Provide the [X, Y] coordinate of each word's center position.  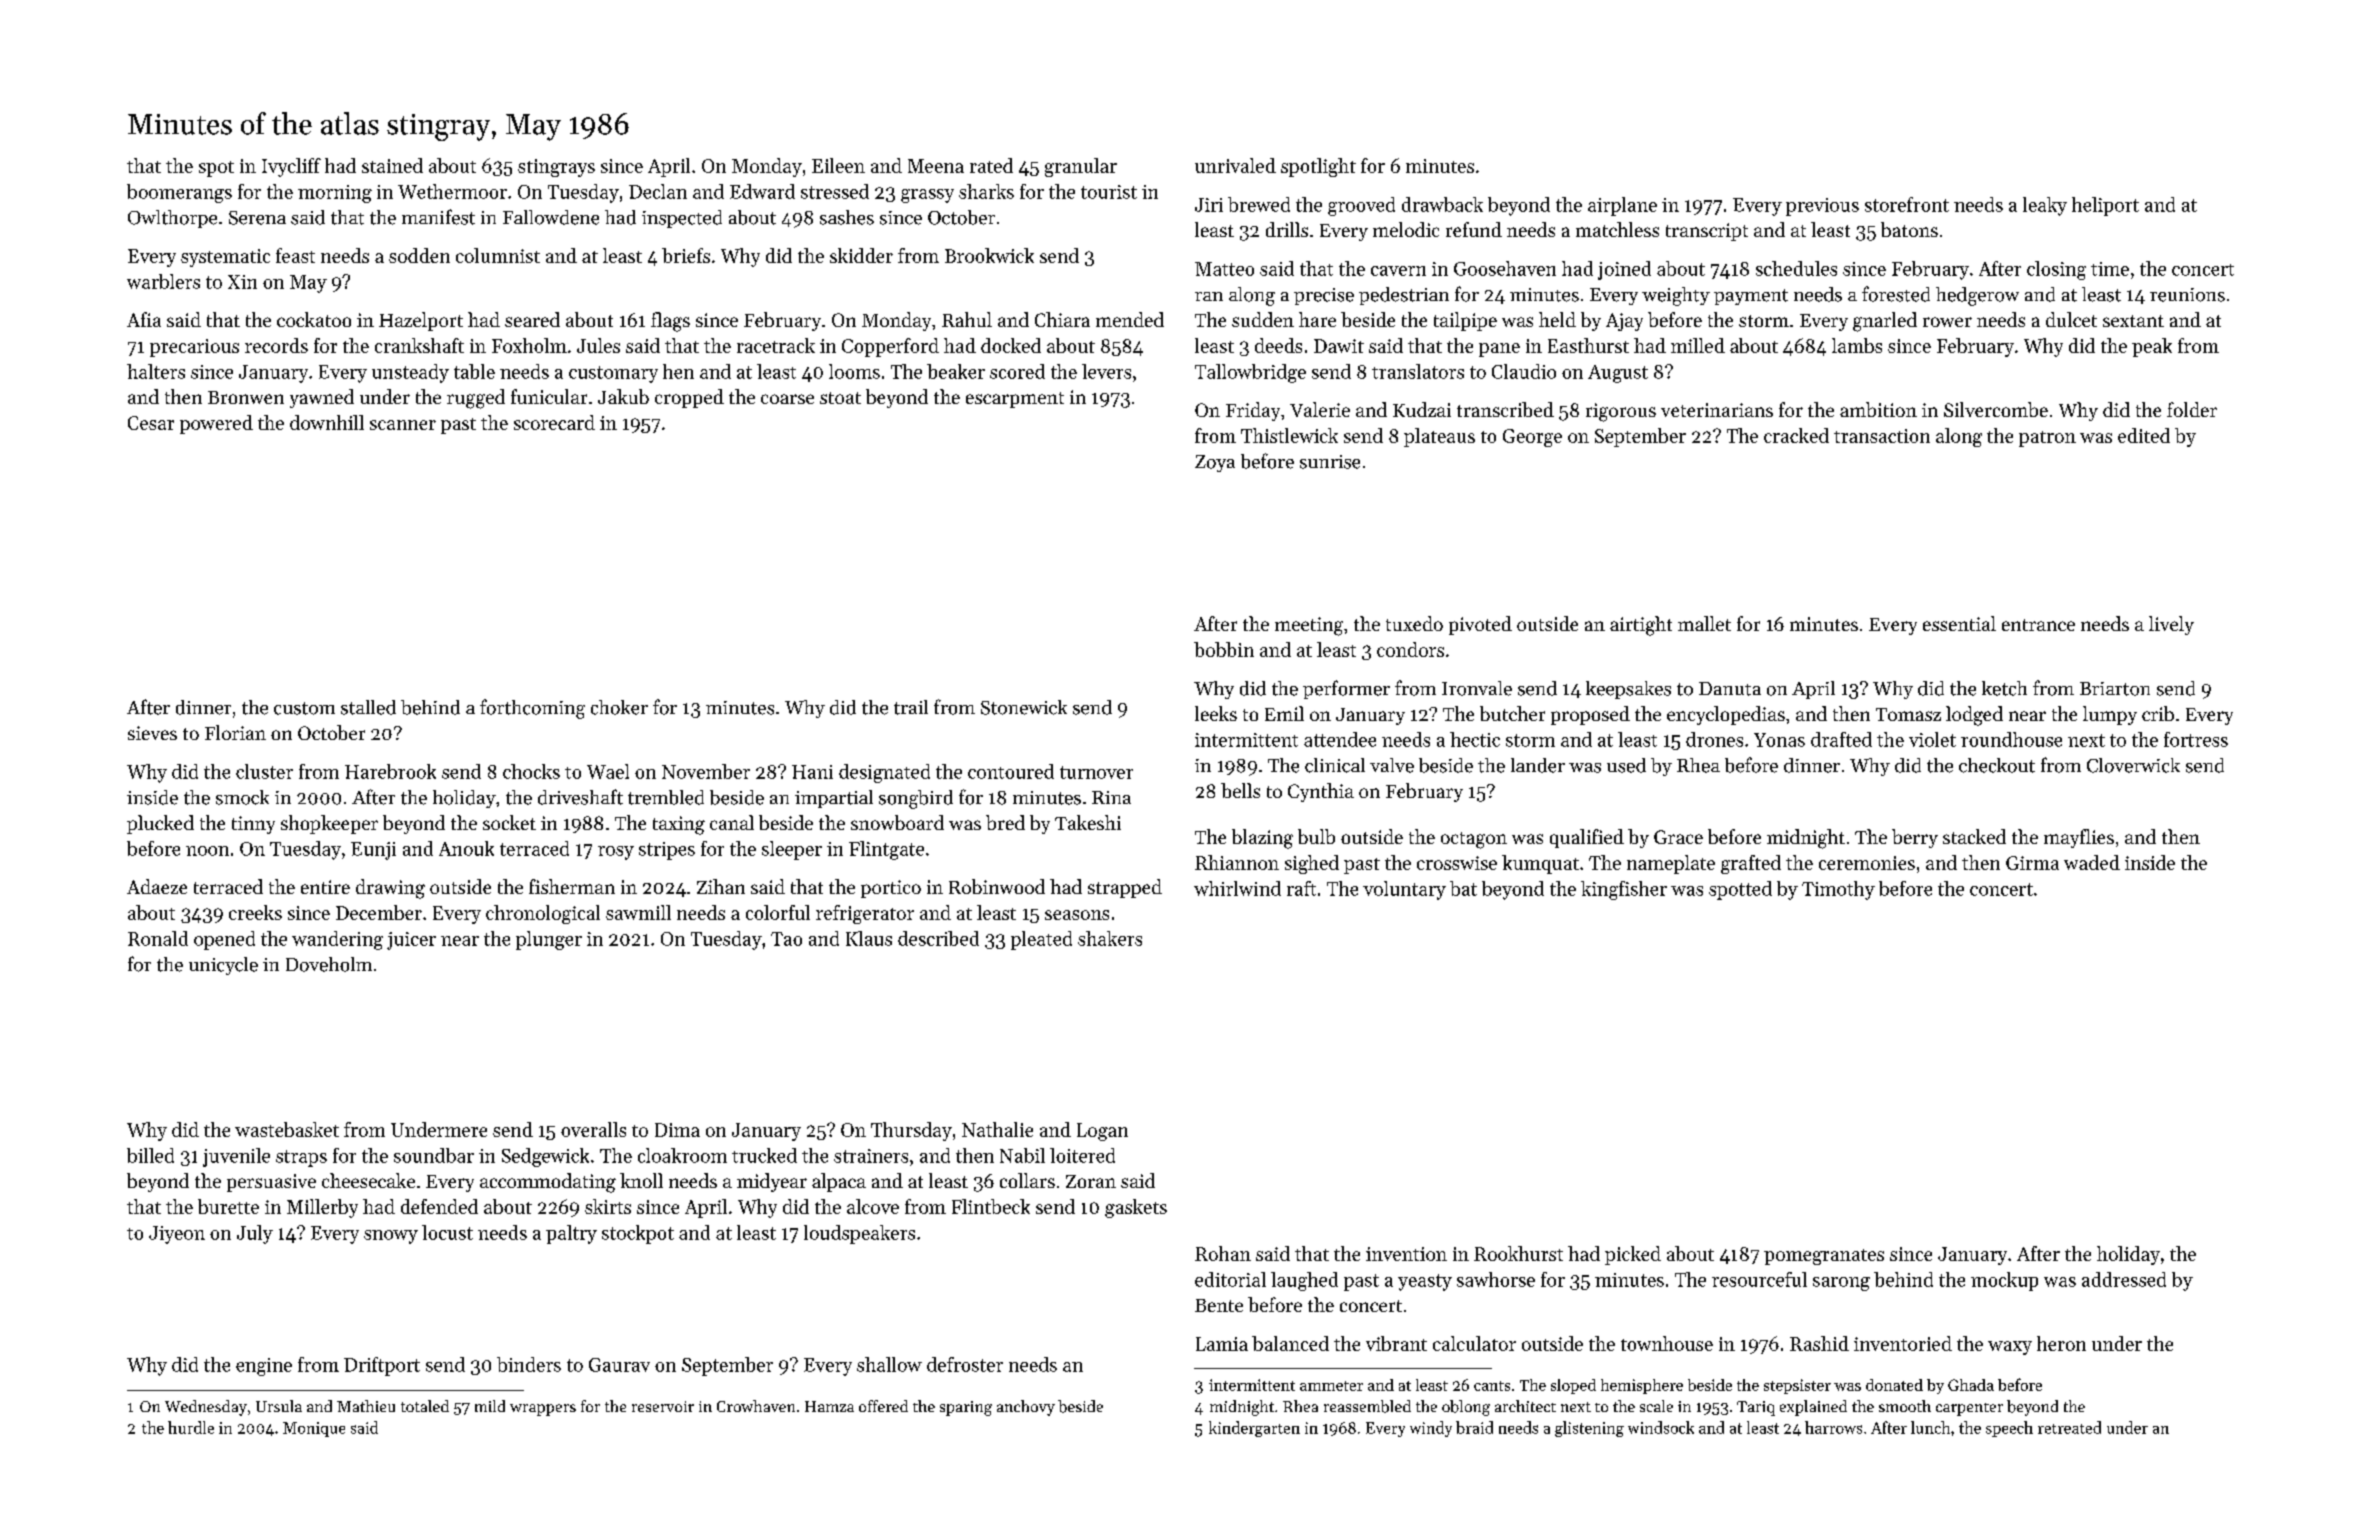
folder [2192, 409]
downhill [327, 422]
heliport [2105, 206]
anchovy [1026, 1408]
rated [991, 165]
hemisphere [1642, 1386]
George [1532, 438]
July [255, 1234]
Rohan [1223, 1253]
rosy [616, 853]
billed [150, 1155]
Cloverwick [2133, 765]
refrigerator [865, 914]
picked [1633, 1255]
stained [392, 165]
